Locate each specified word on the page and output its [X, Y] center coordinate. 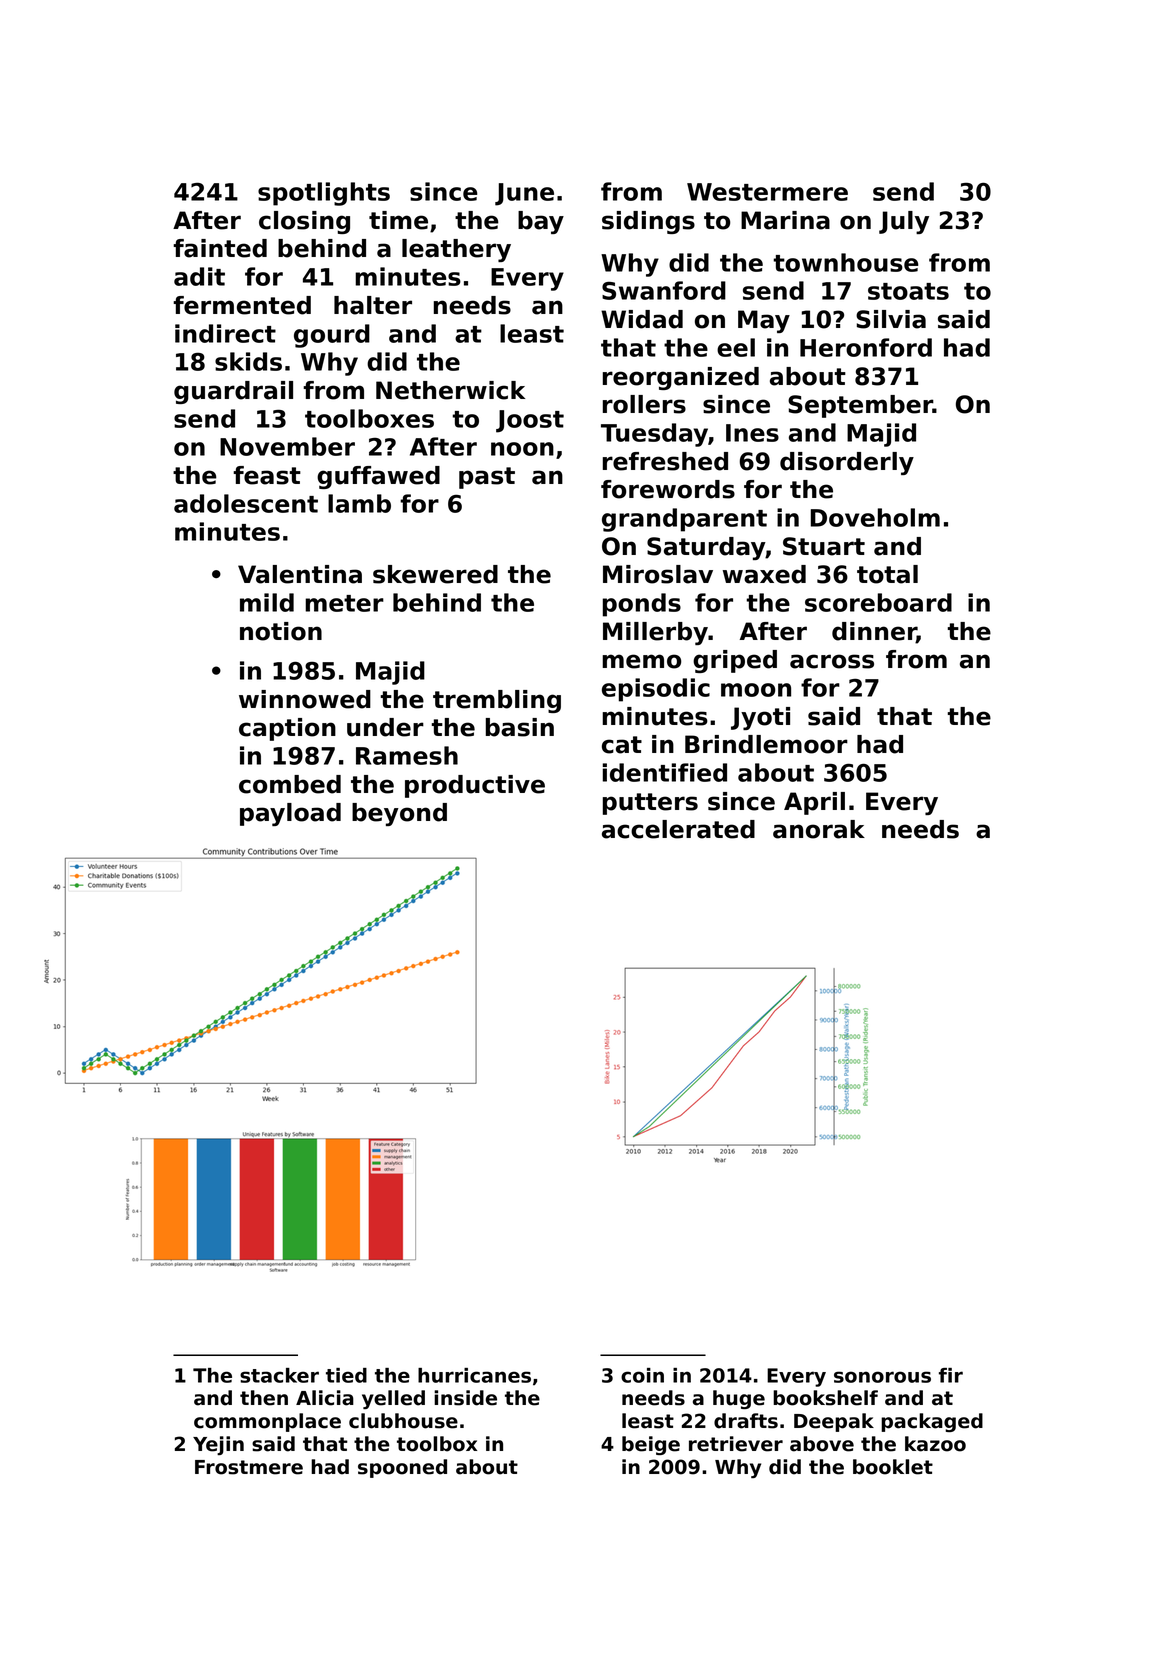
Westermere [767, 192]
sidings [648, 222]
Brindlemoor [766, 744]
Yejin [218, 1445]
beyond [399, 814]
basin [520, 727]
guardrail [233, 392]
